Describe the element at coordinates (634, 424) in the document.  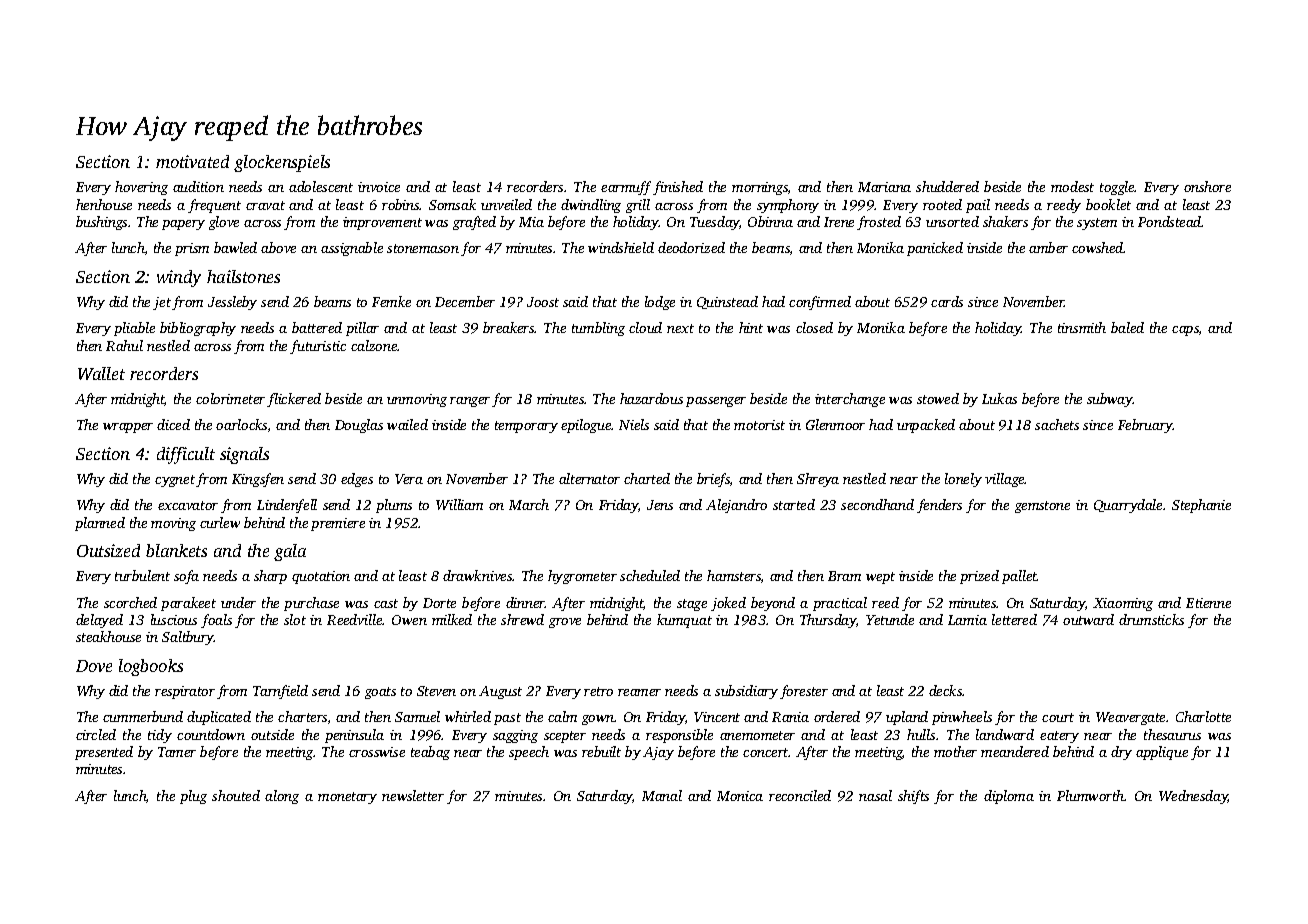
I see `Niels` at that location.
